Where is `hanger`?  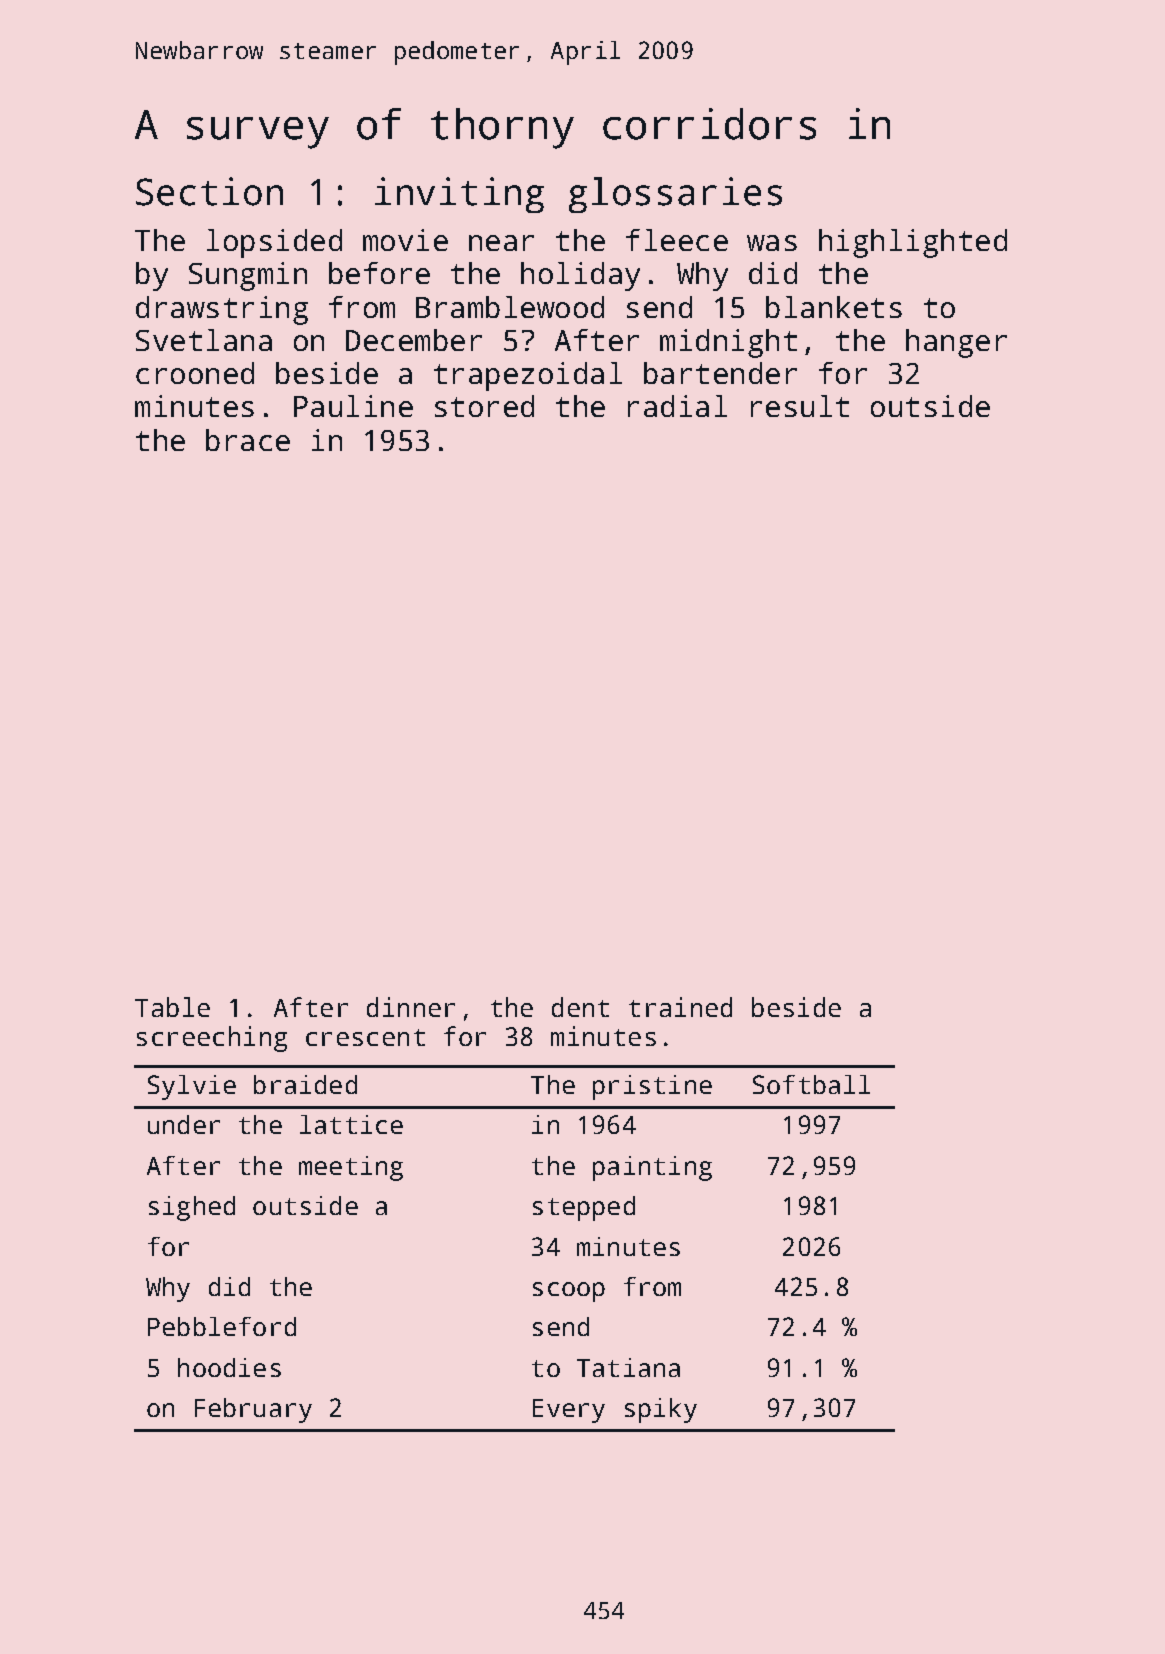
hanger is located at coordinates (956, 343).
